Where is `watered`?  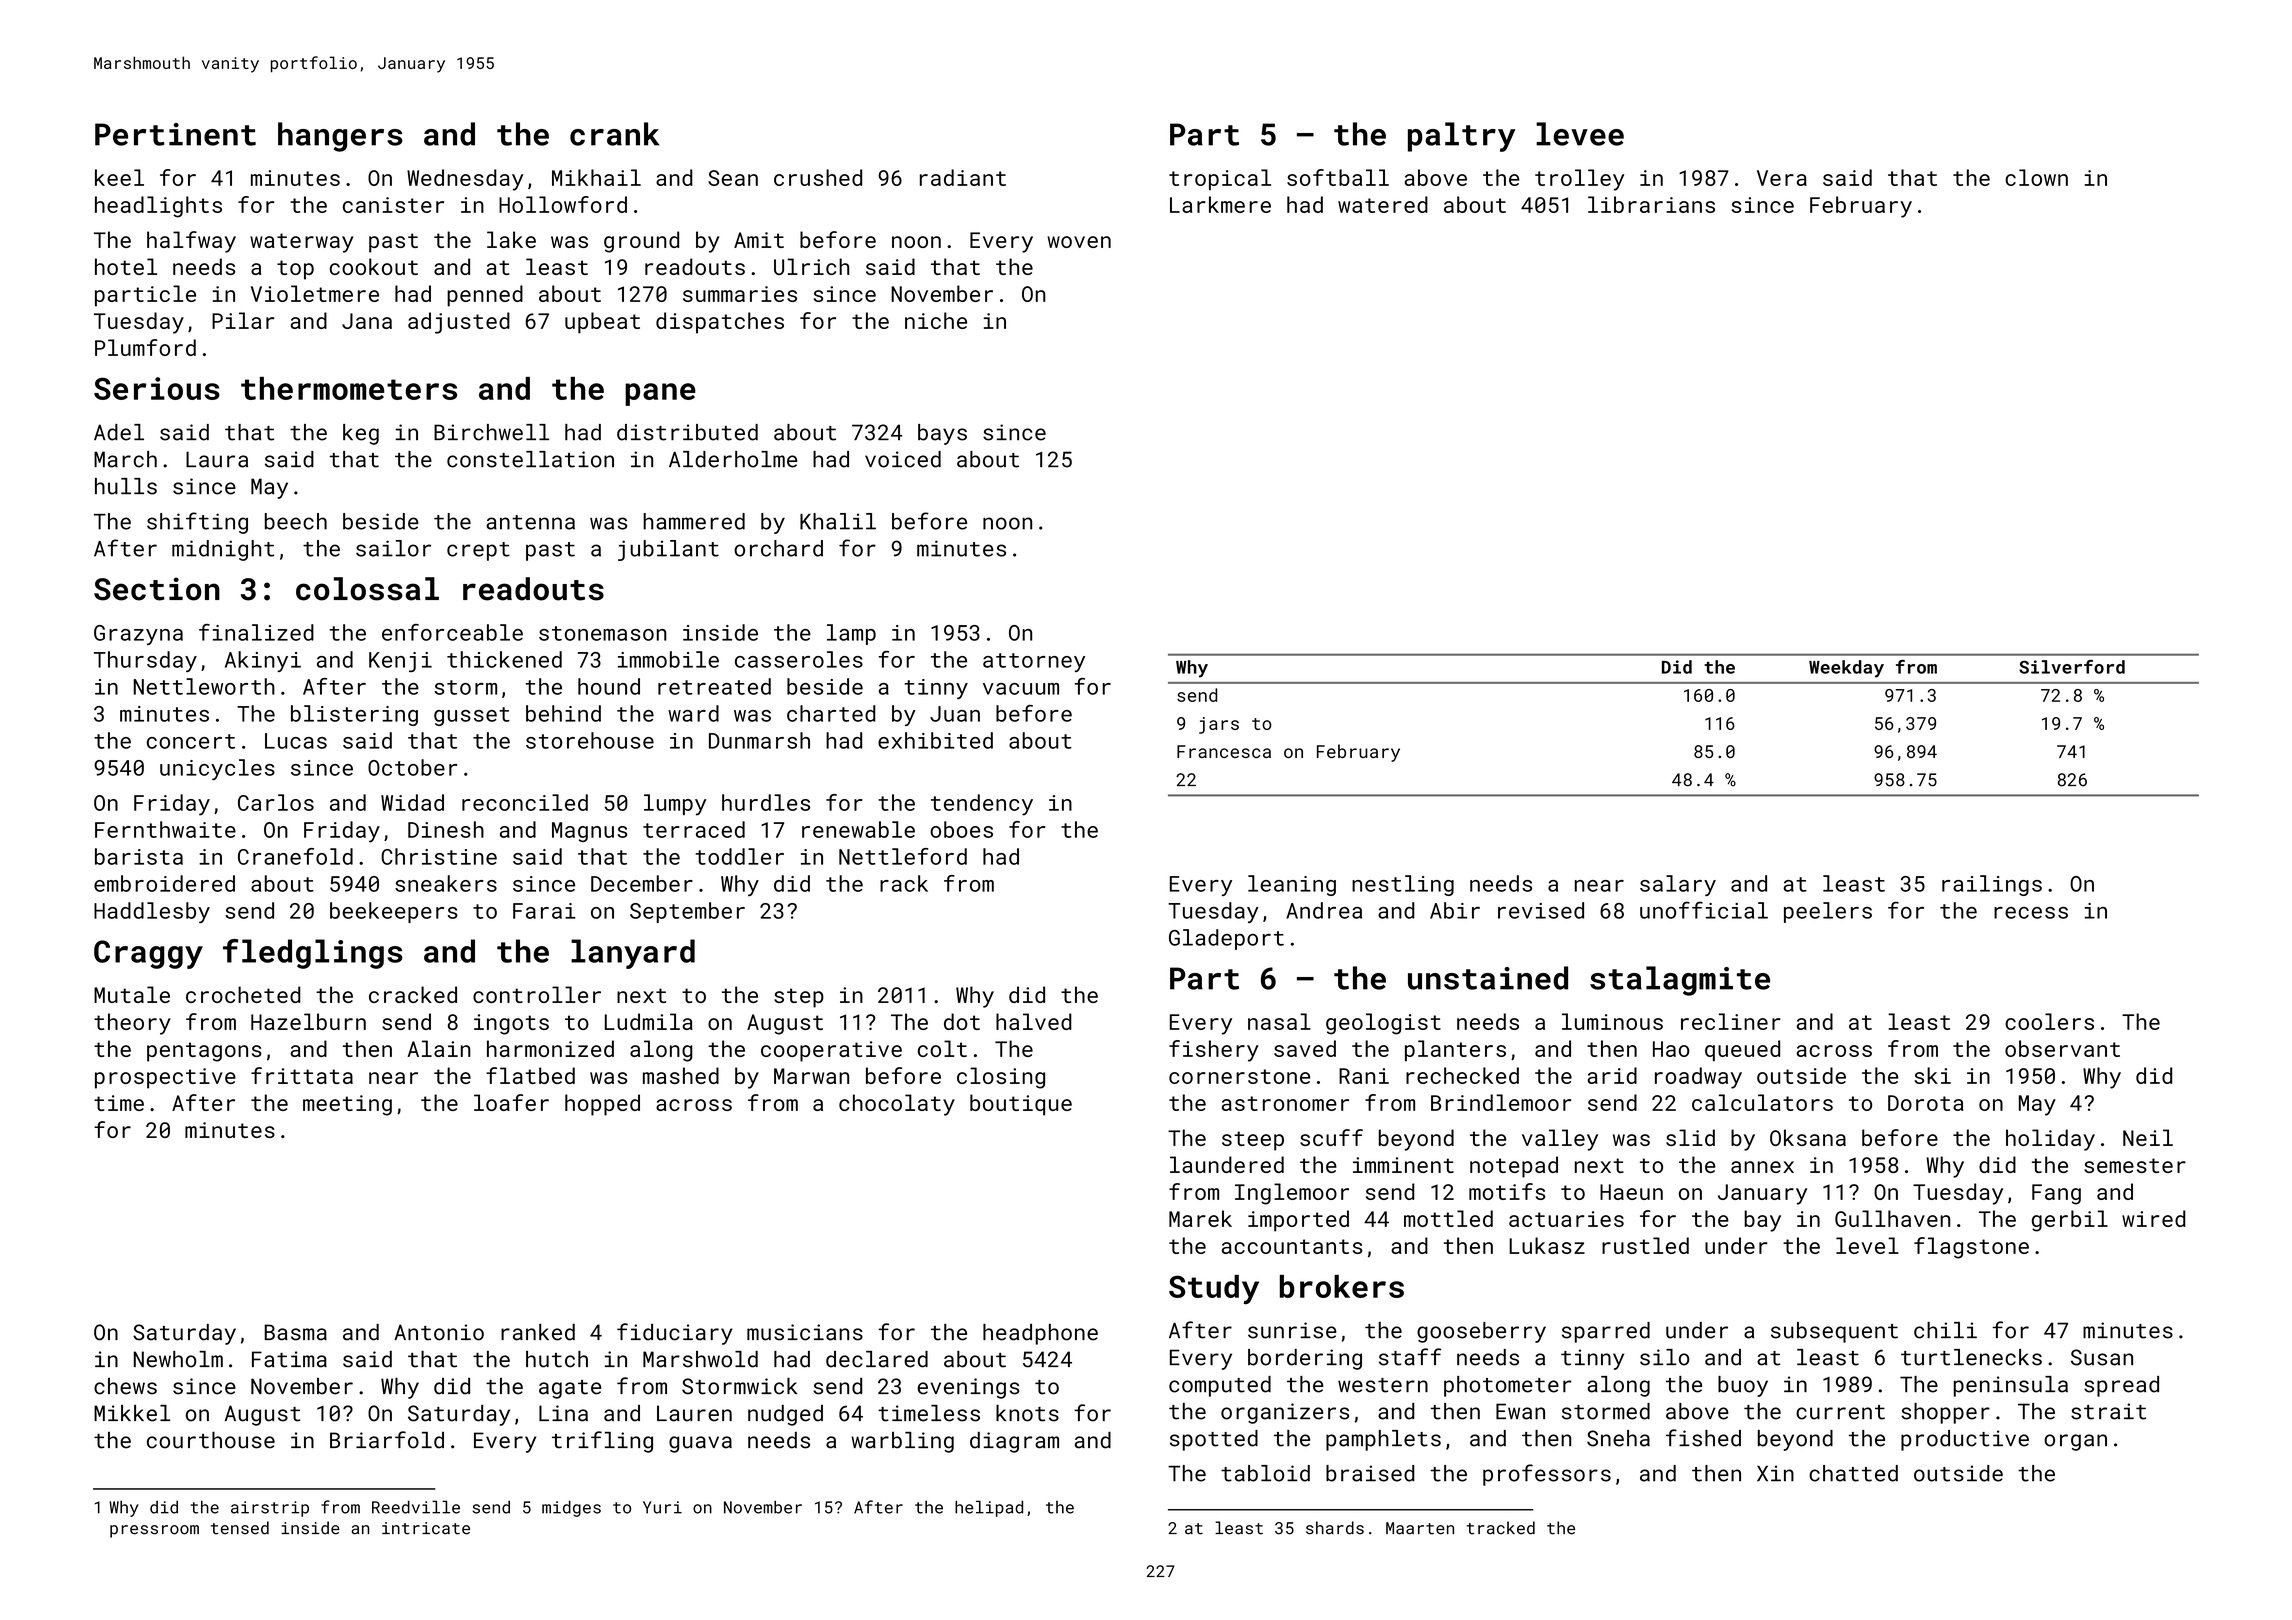 watered is located at coordinates (1383, 204).
